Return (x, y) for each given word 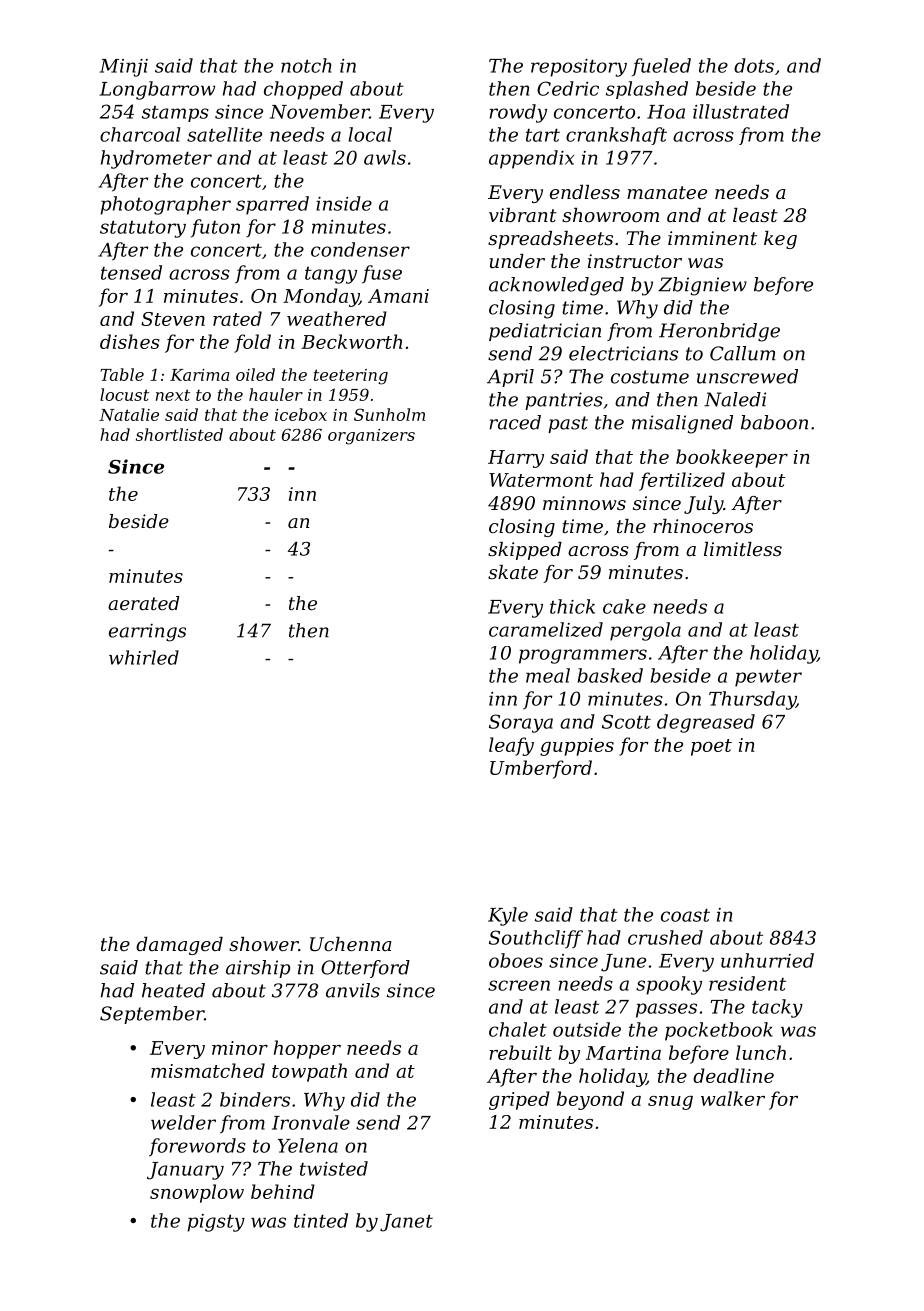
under (517, 261)
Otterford (365, 969)
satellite (224, 134)
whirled (144, 657)
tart (543, 135)
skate (513, 572)
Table (122, 374)
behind (283, 1191)
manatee (667, 192)
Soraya (521, 723)
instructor (635, 261)
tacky (777, 1008)
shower (264, 944)
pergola (645, 631)
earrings (147, 633)
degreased (706, 723)
